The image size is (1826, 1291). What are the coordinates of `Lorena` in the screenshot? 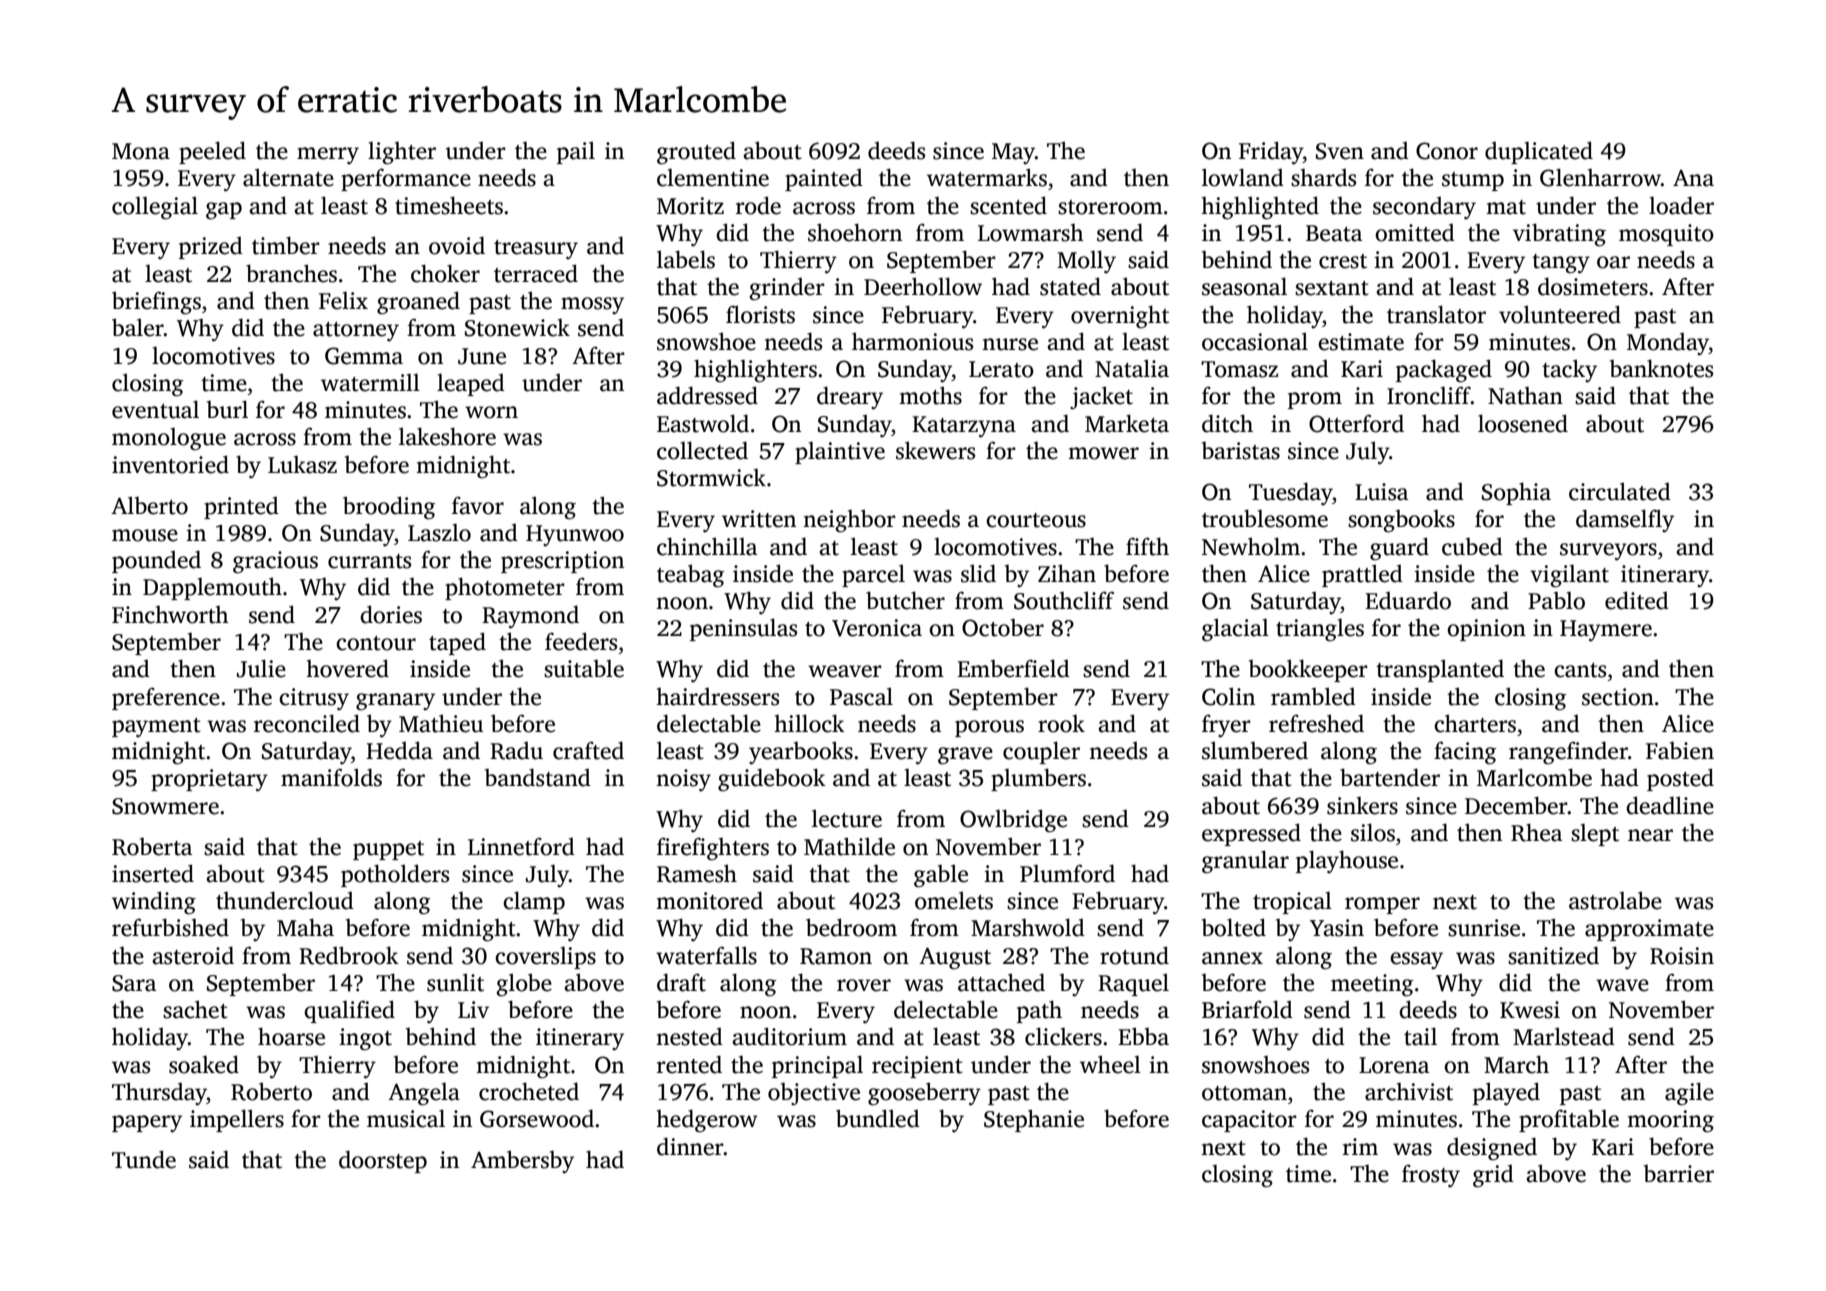 It's located at (1394, 1065).
